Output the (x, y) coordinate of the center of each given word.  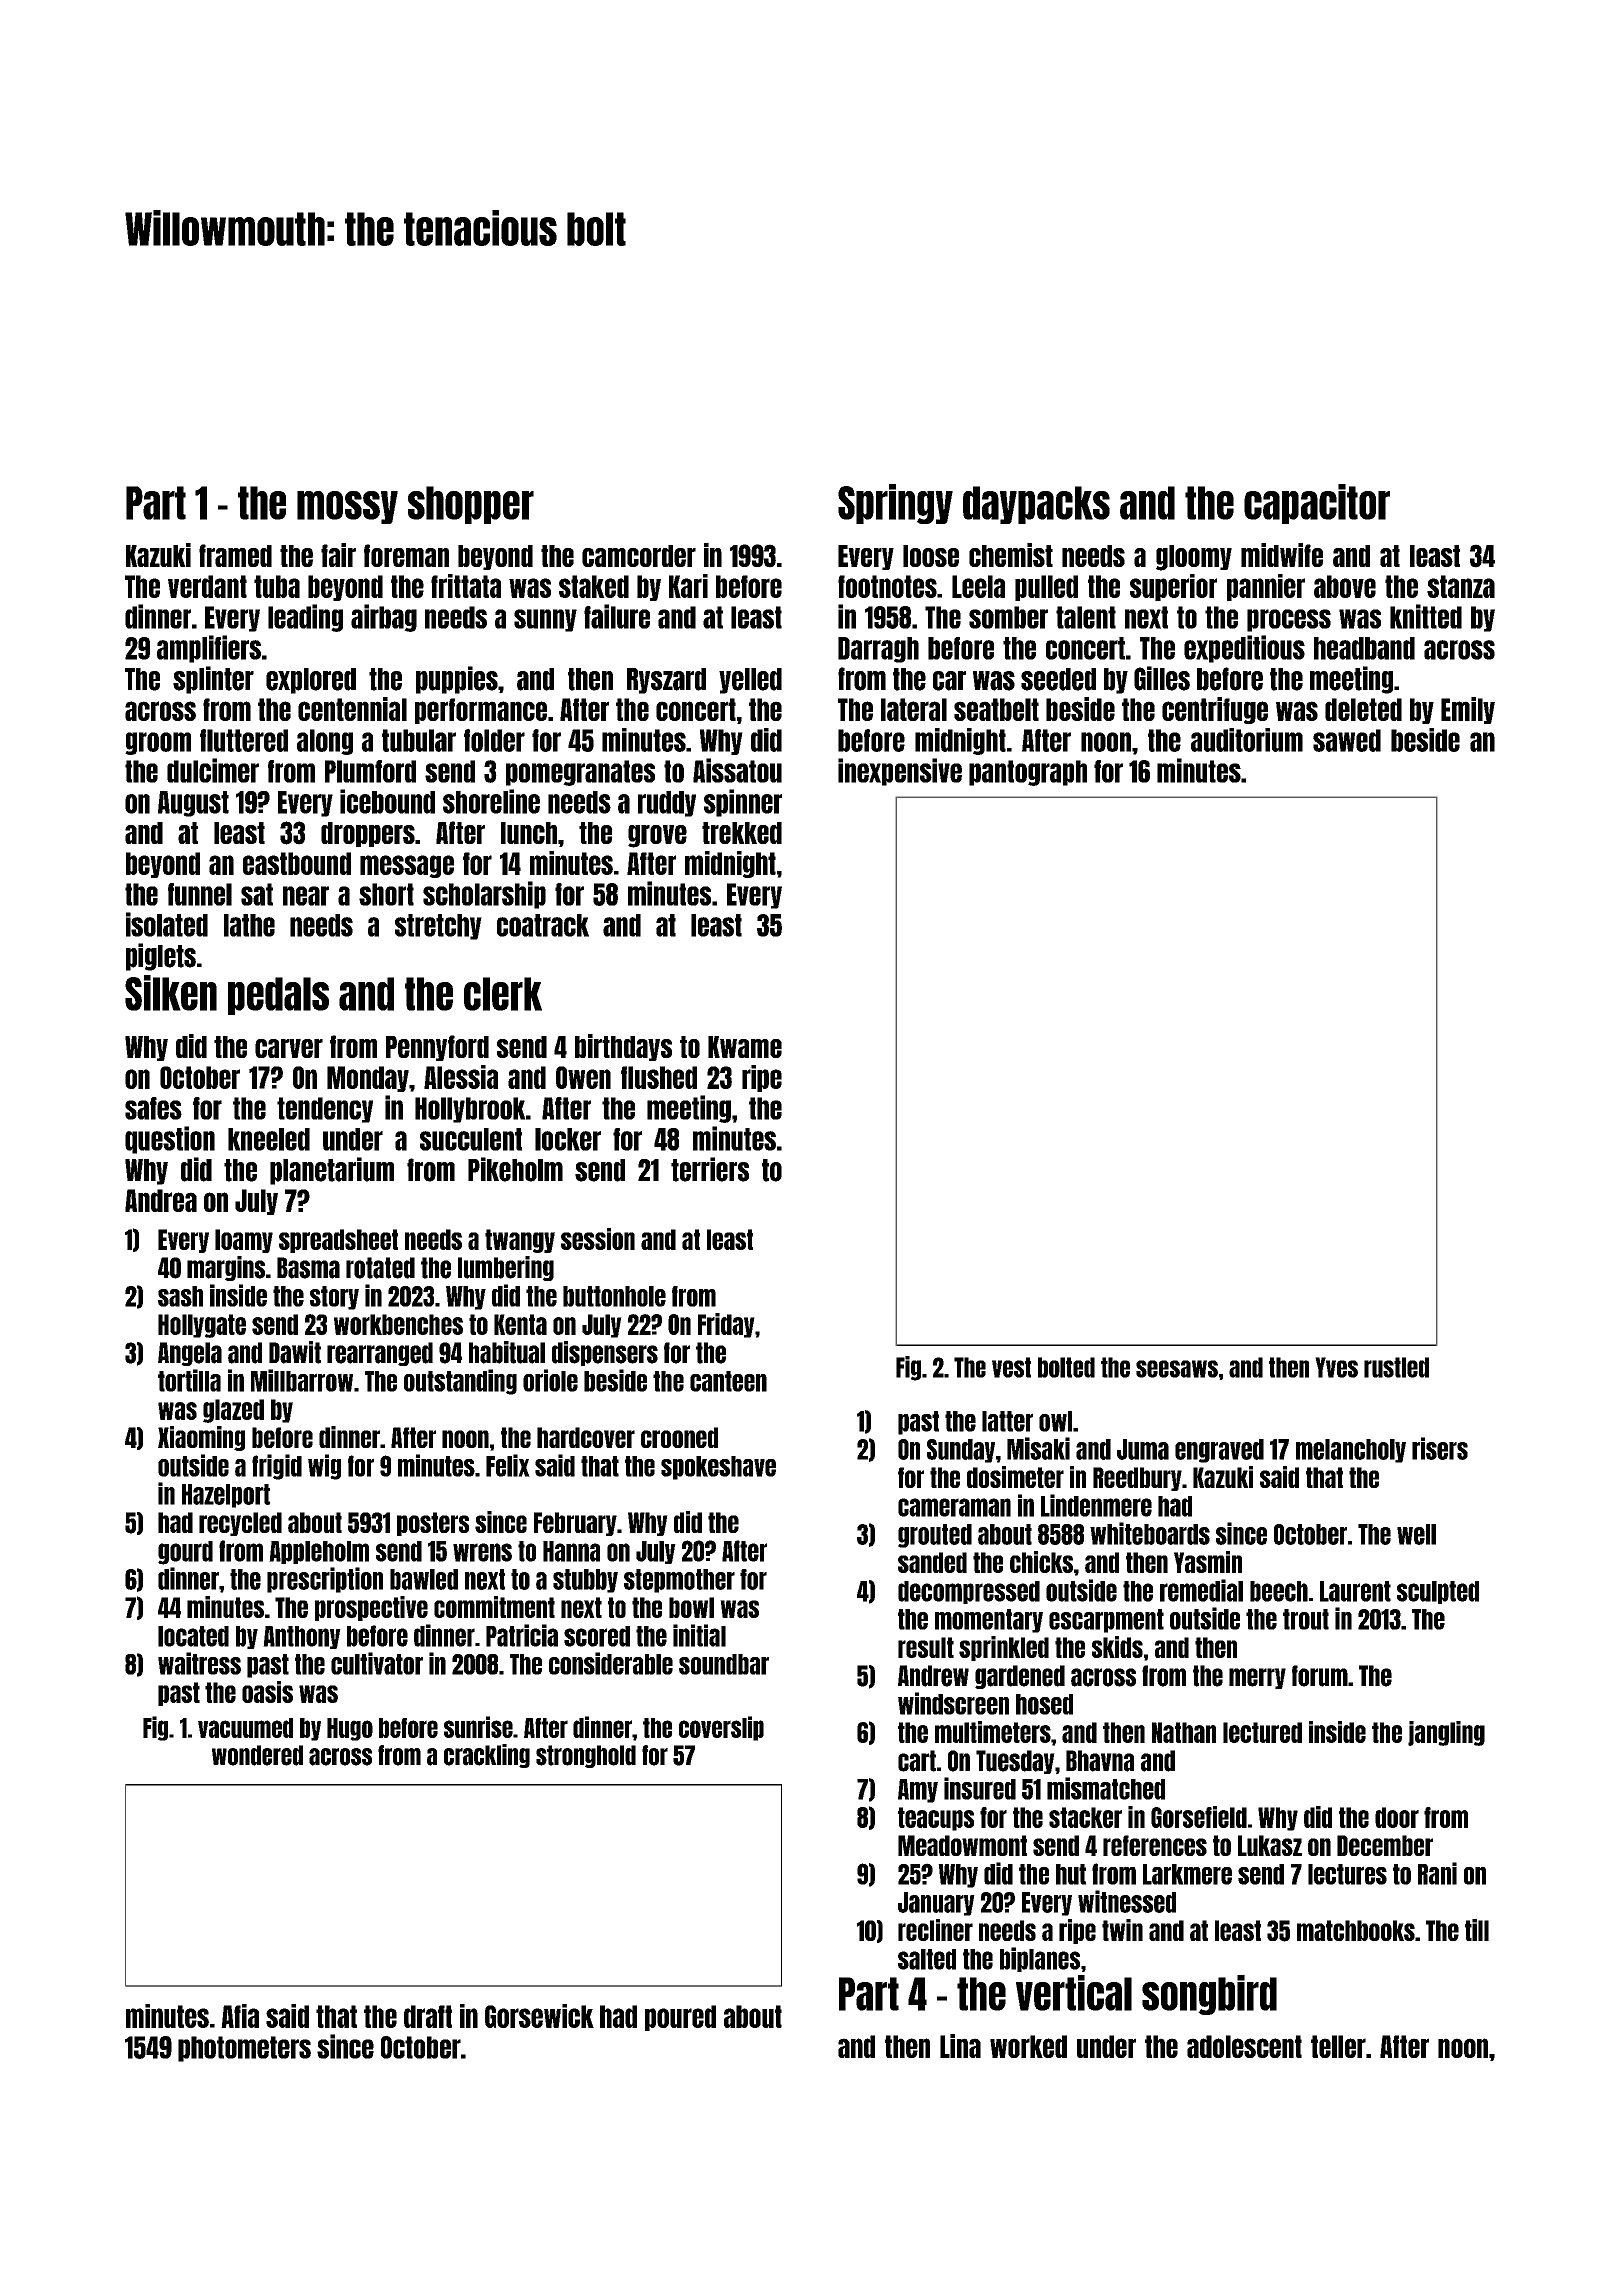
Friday (726, 1325)
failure (617, 616)
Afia (240, 2016)
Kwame (745, 1047)
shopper (471, 505)
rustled (1396, 1367)
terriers (710, 1169)
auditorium (1247, 740)
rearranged (380, 1354)
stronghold (586, 1756)
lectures (1347, 1874)
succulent (471, 1139)
